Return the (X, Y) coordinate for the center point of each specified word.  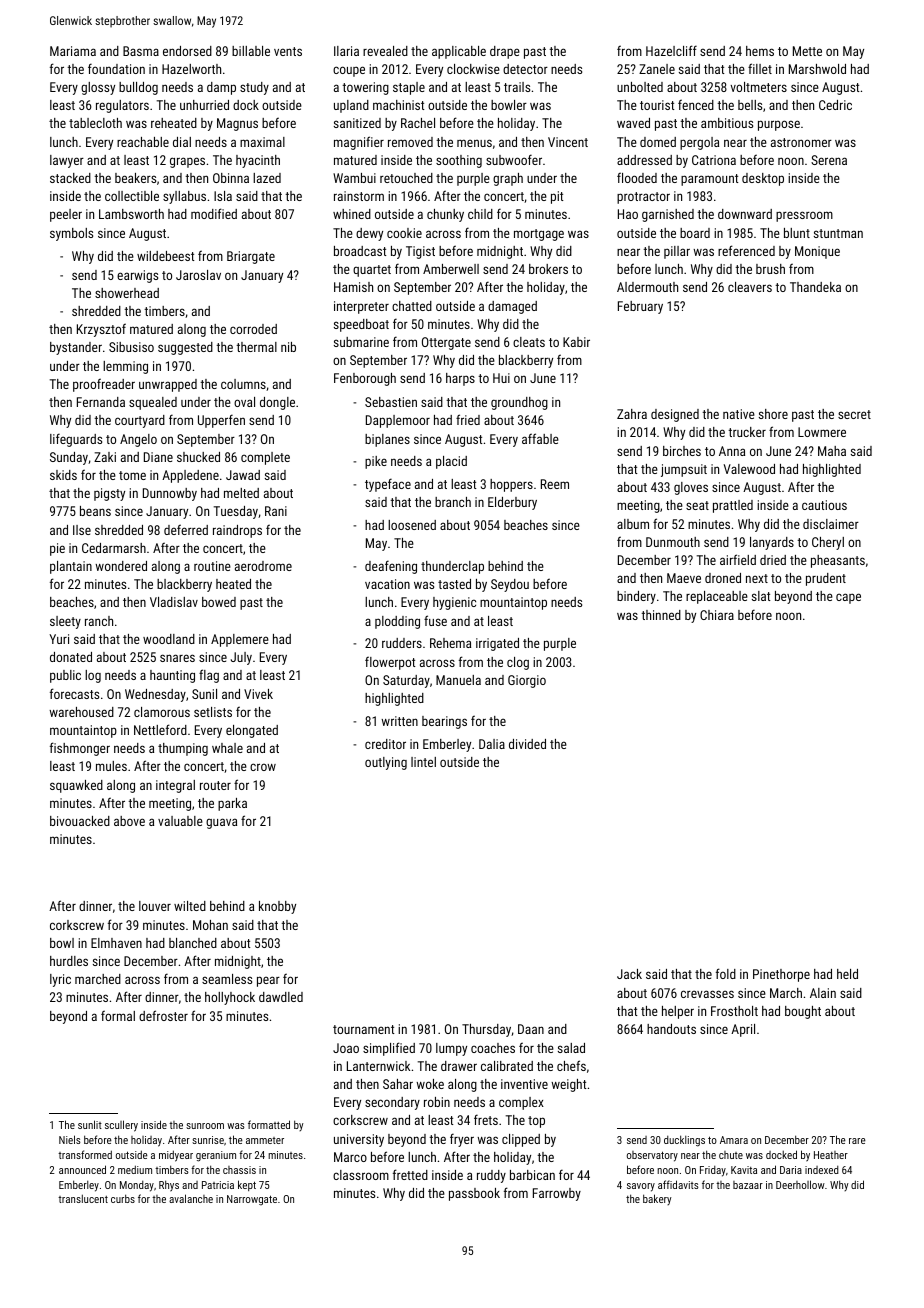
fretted (410, 1174)
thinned (661, 615)
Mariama (73, 51)
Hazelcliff (671, 50)
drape (505, 52)
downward (745, 214)
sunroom (205, 1126)
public (65, 676)
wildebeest (165, 256)
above (129, 821)
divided (527, 744)
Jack (629, 974)
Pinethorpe (781, 975)
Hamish (353, 287)
